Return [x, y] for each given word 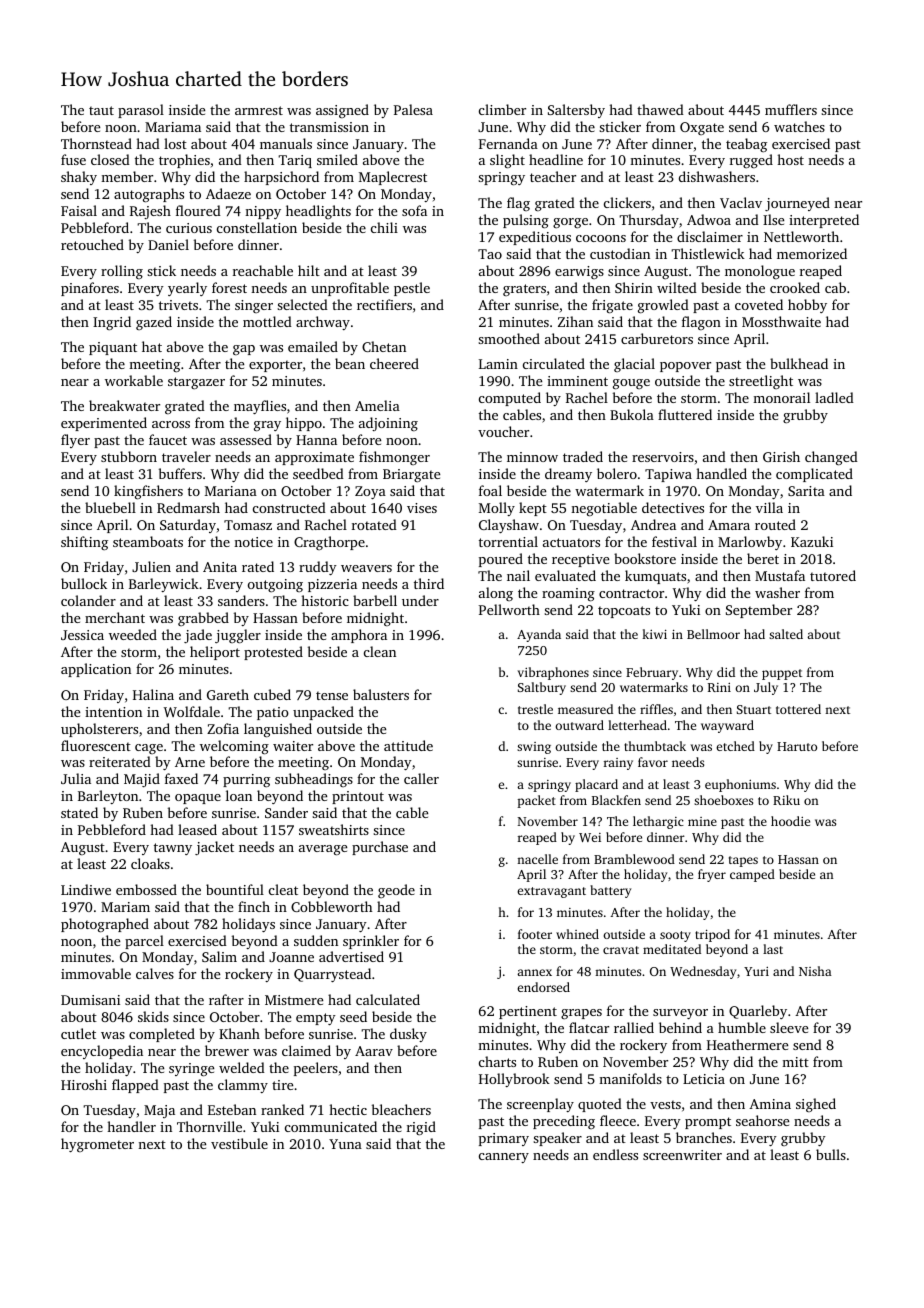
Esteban [232, 1109]
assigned [342, 111]
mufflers [791, 109]
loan [239, 795]
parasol [141, 111]
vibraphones [553, 673]
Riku [786, 800]
